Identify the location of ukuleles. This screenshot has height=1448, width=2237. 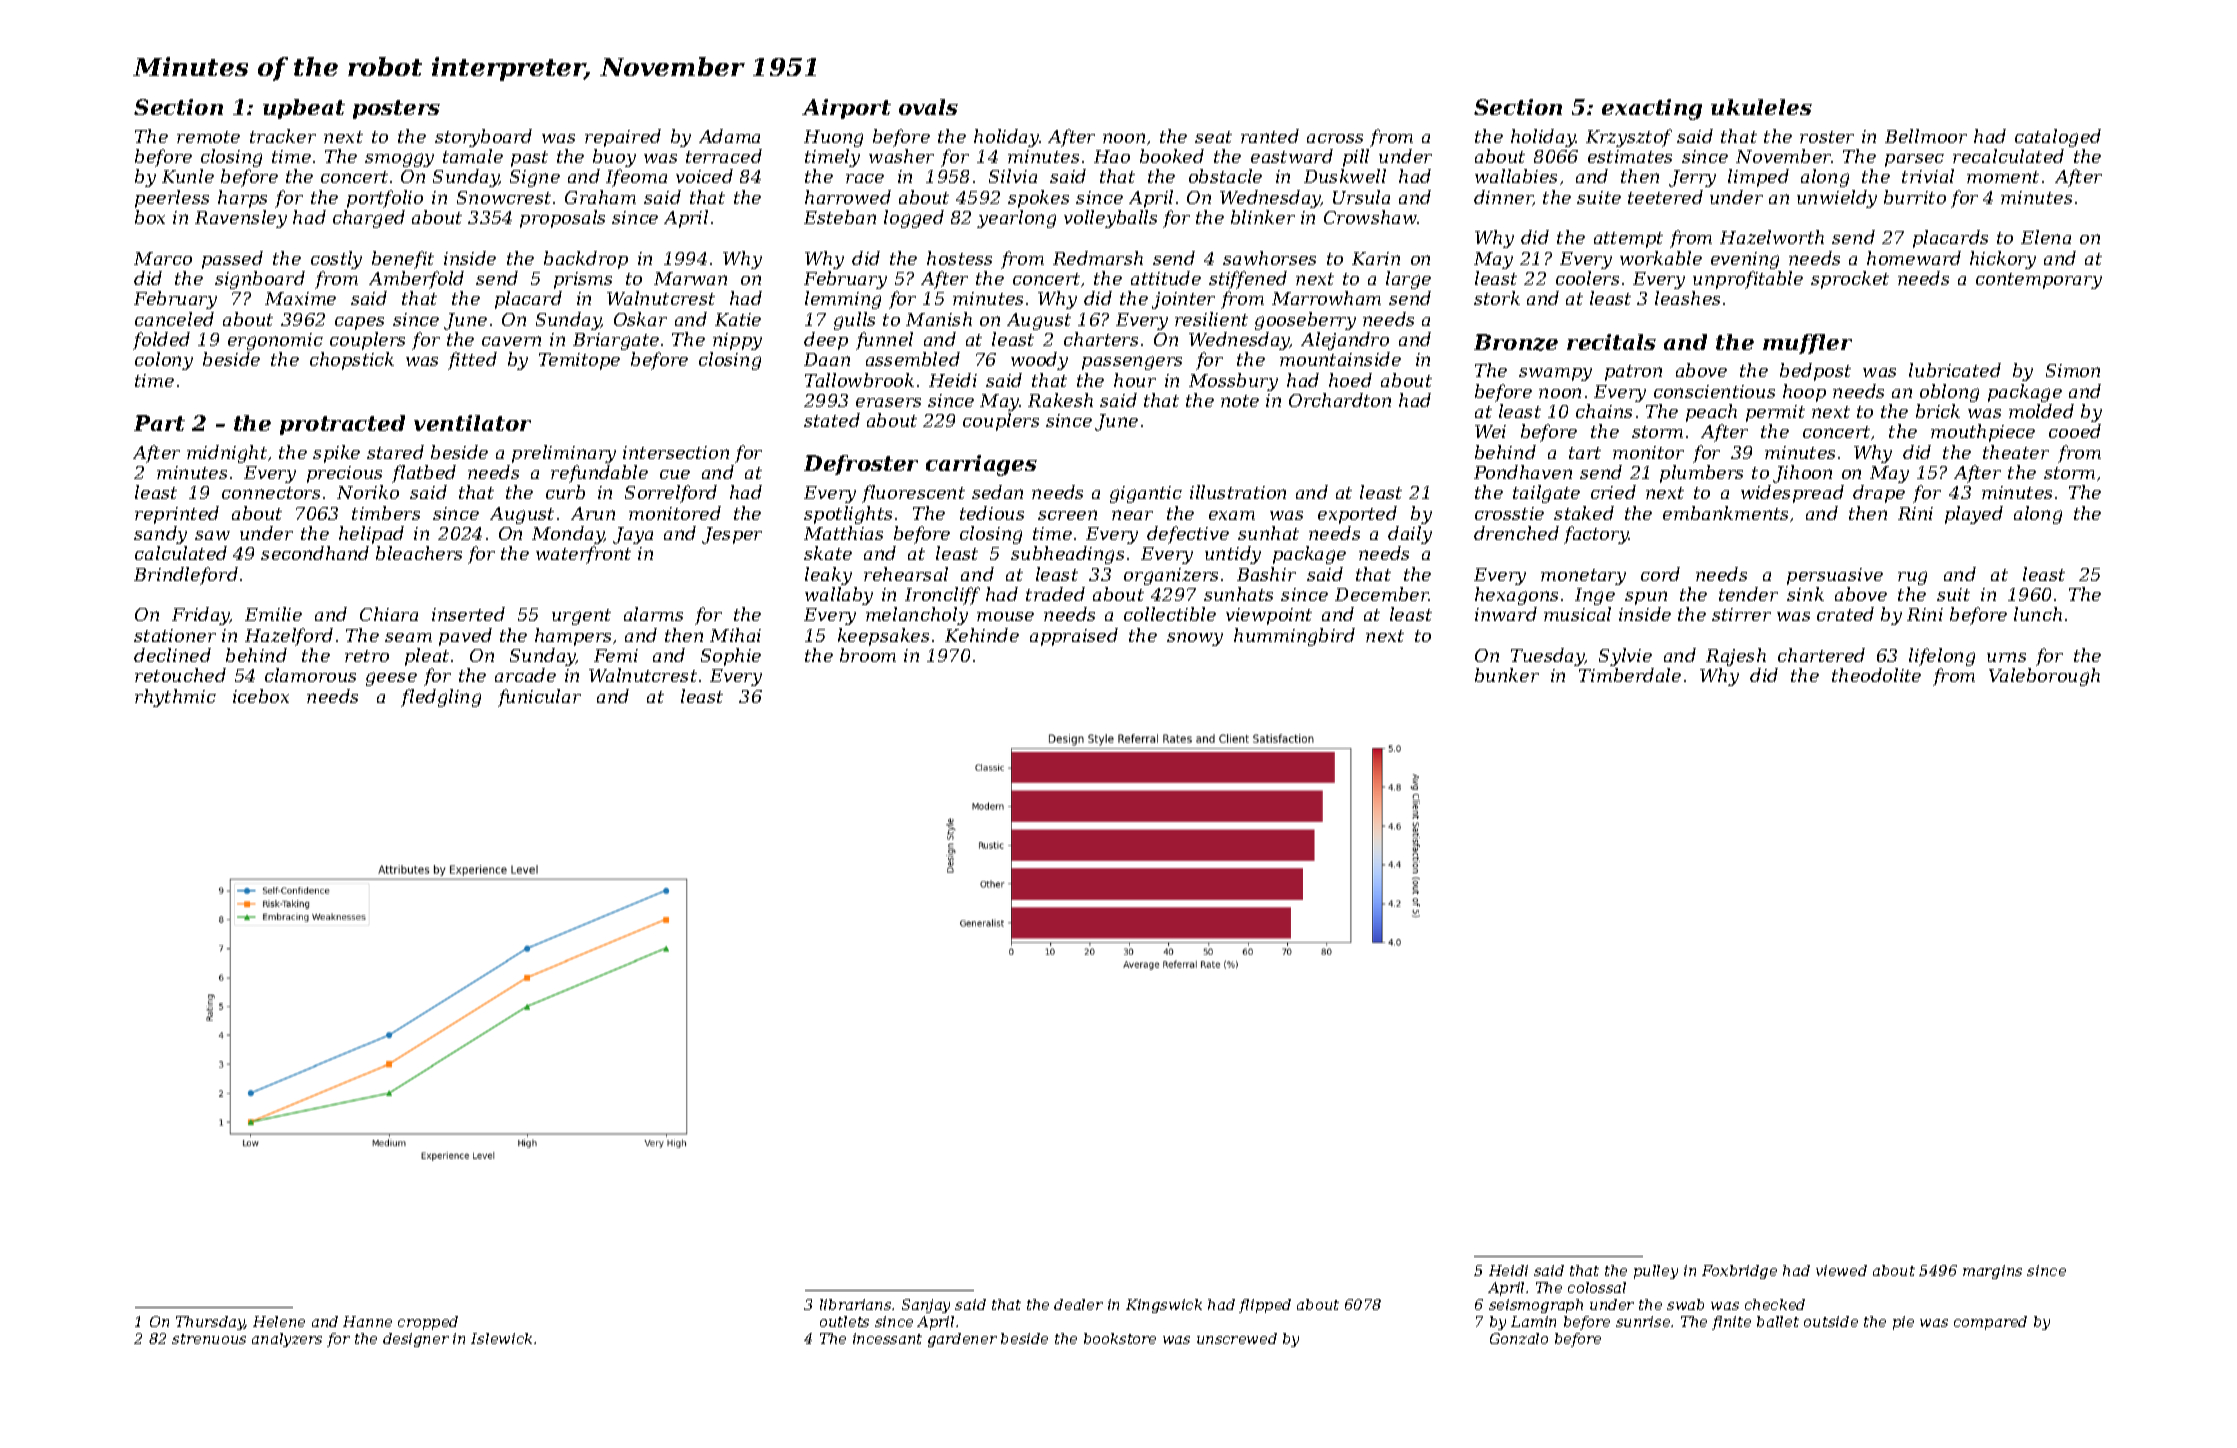
(1761, 107).
